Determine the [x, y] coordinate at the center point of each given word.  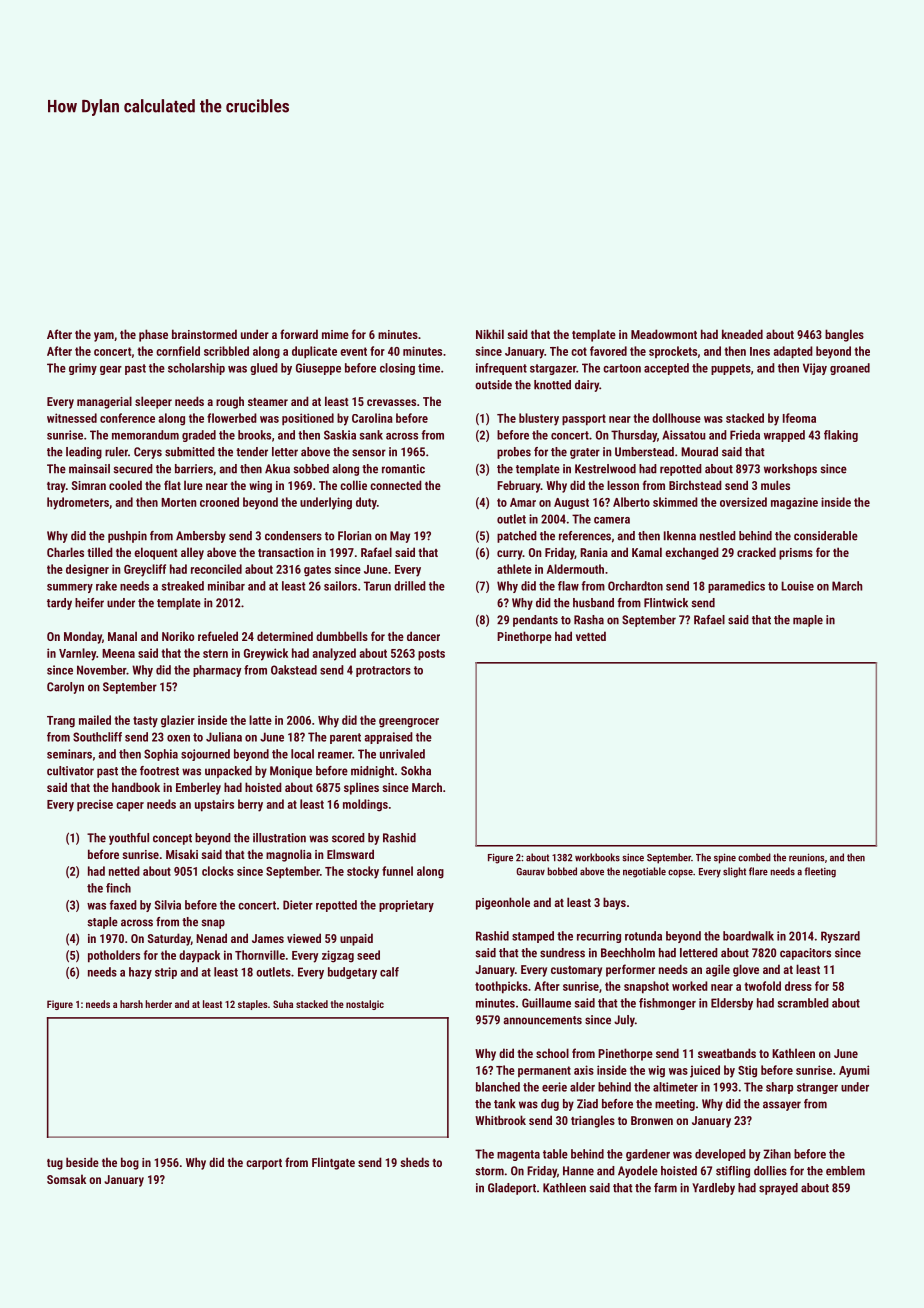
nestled [718, 536]
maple [808, 621]
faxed [123, 905]
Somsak [66, 1179]
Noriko [178, 636]
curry [510, 555]
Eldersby [732, 1004]
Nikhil [490, 334]
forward [299, 334]
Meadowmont [664, 334]
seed [368, 955]
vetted [591, 636]
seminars [69, 754]
